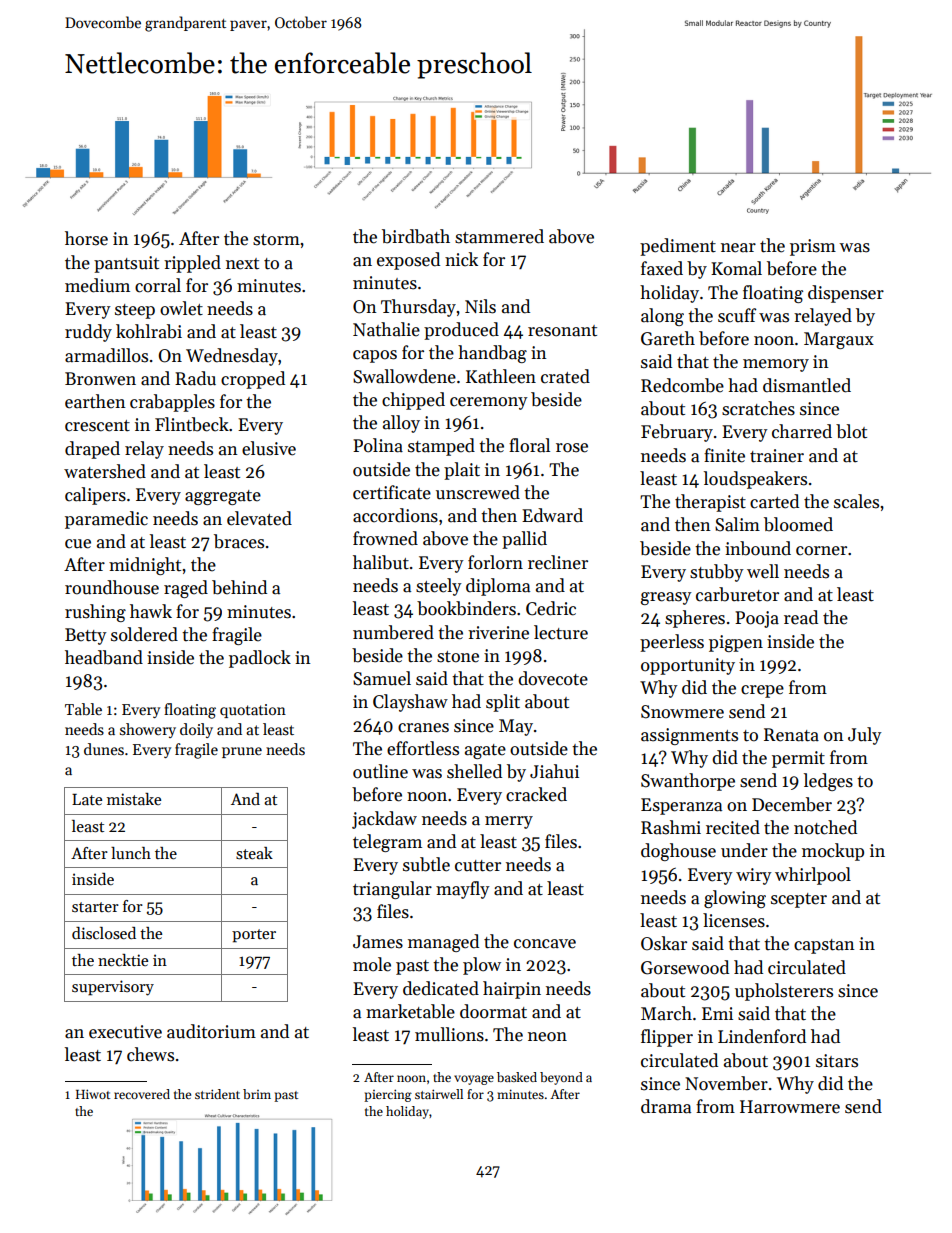  What do you see at coordinates (253, 711) in the screenshot?
I see `quotation` at bounding box center [253, 711].
